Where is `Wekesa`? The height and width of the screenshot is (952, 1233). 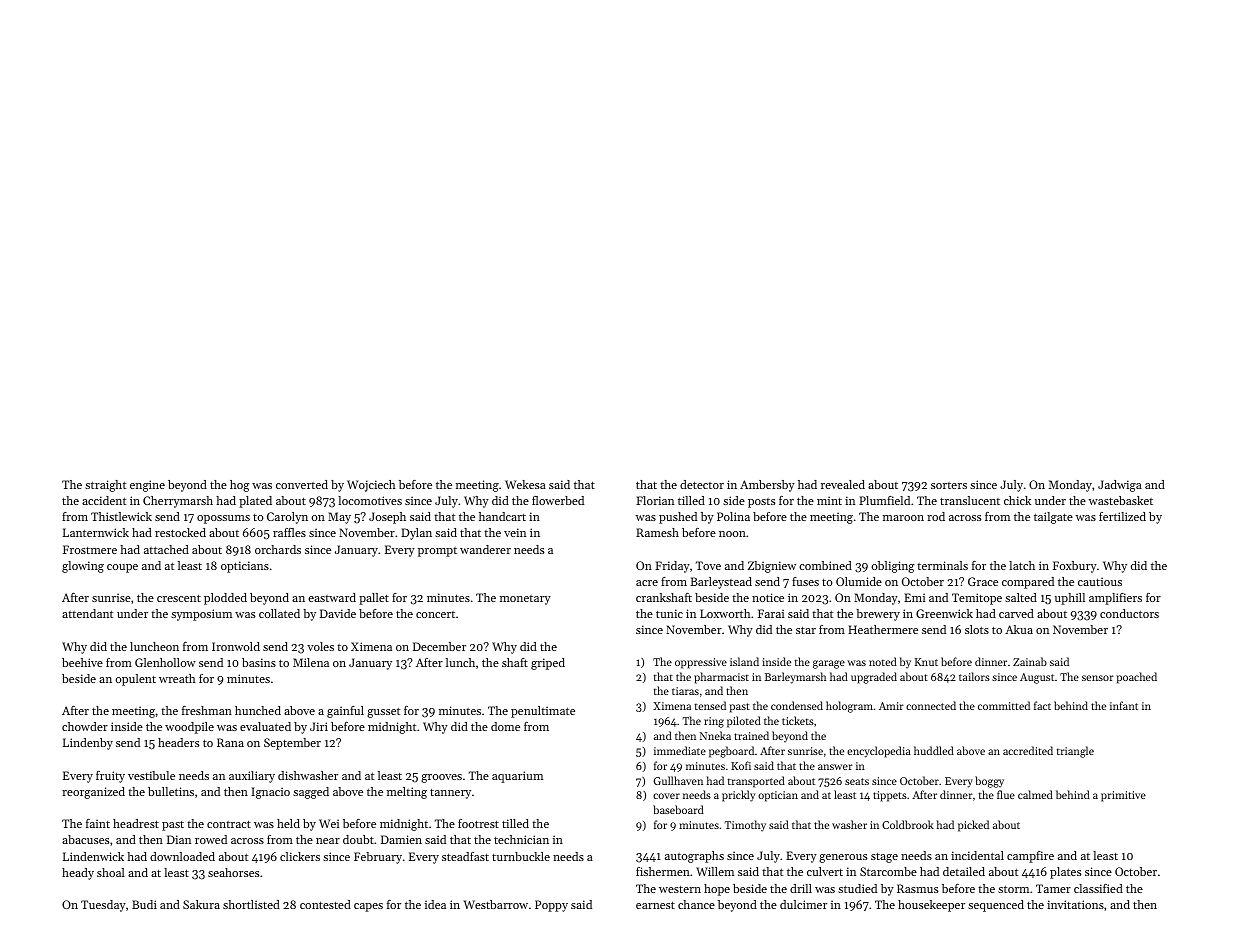 Wekesa is located at coordinates (525, 484).
